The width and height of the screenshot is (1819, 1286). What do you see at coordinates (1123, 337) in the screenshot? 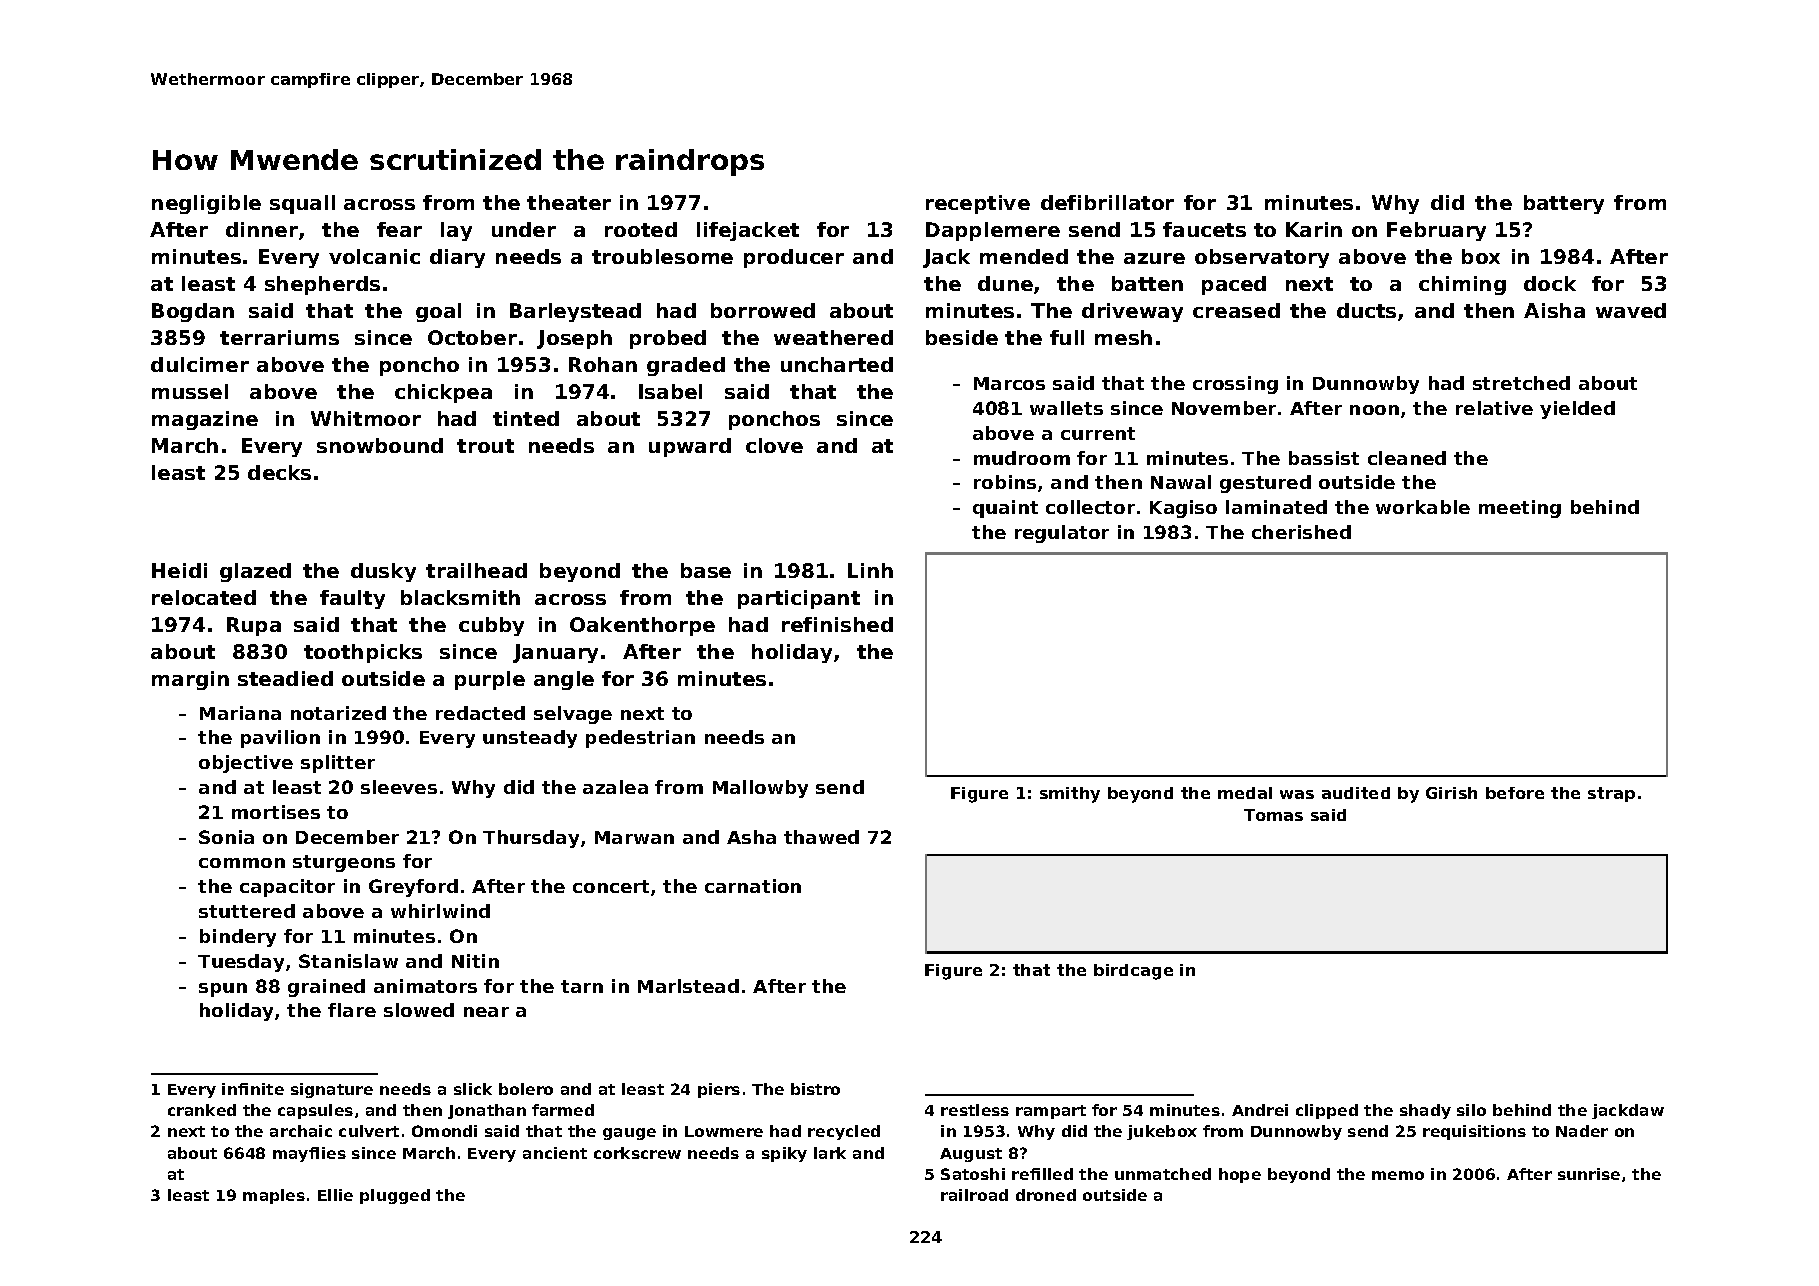
I see `mesh` at bounding box center [1123, 337].
